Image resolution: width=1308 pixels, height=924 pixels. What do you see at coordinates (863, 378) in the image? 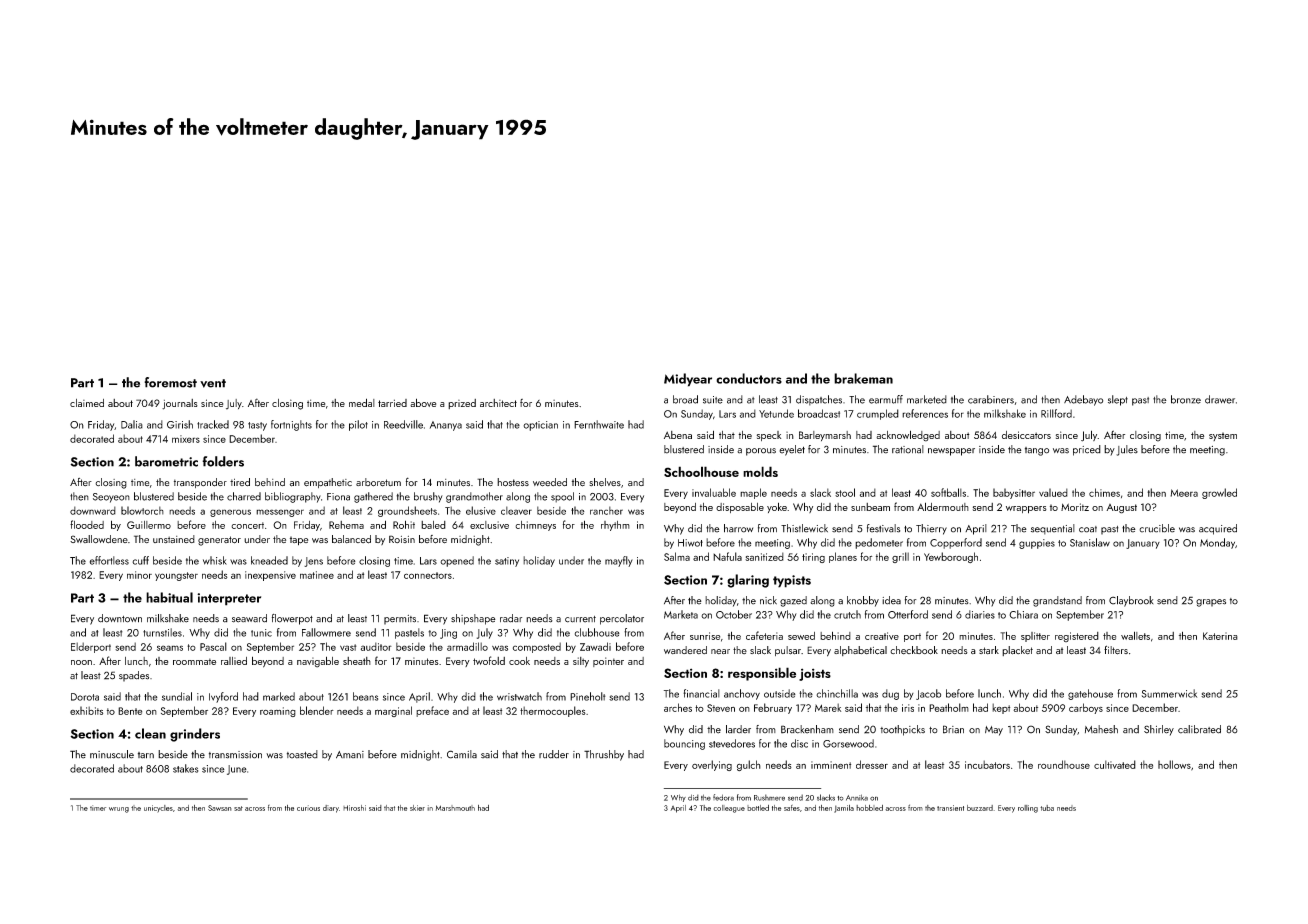
I see `brakeman` at bounding box center [863, 378].
